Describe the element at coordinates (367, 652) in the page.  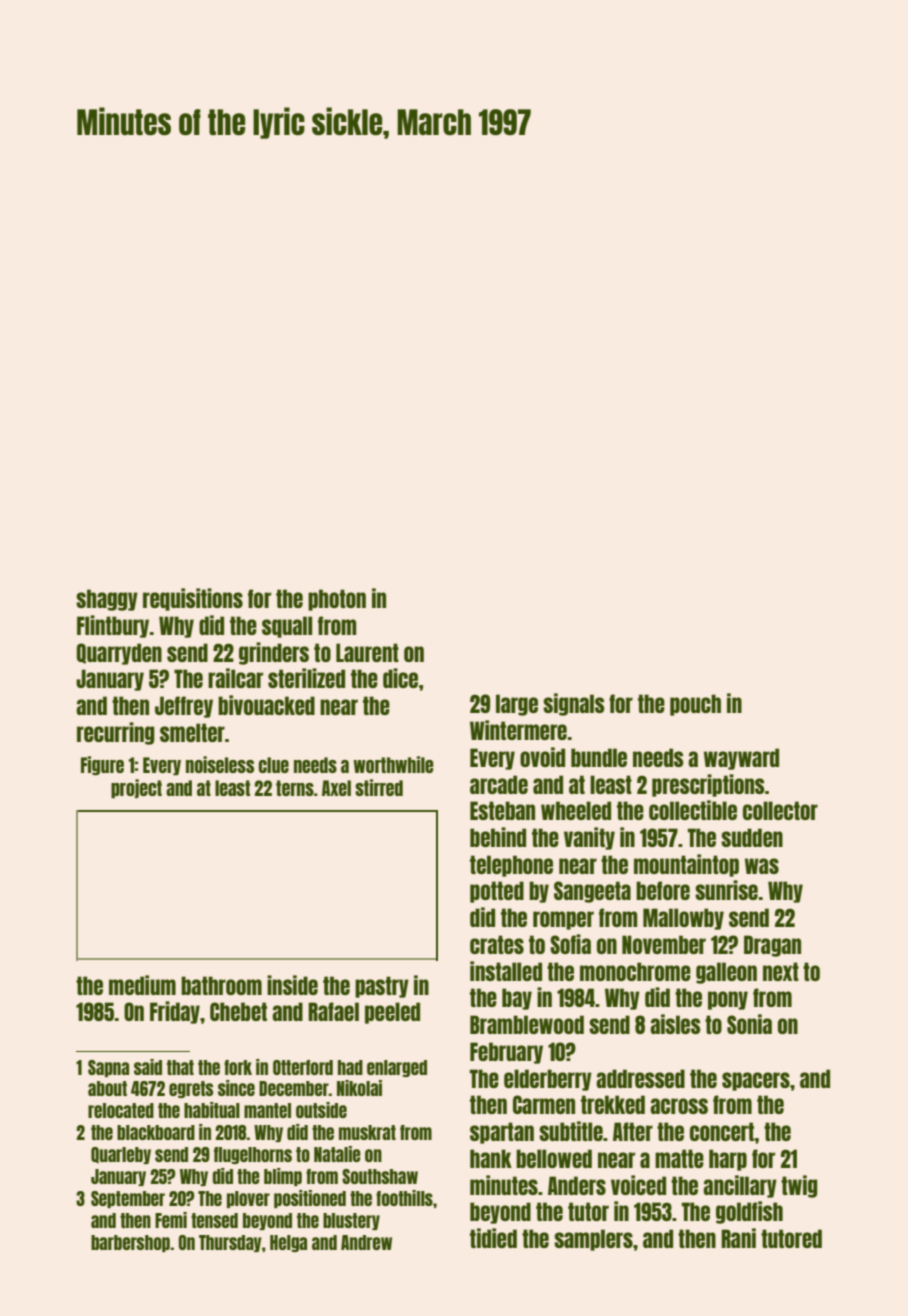
I see `Laurent` at that location.
